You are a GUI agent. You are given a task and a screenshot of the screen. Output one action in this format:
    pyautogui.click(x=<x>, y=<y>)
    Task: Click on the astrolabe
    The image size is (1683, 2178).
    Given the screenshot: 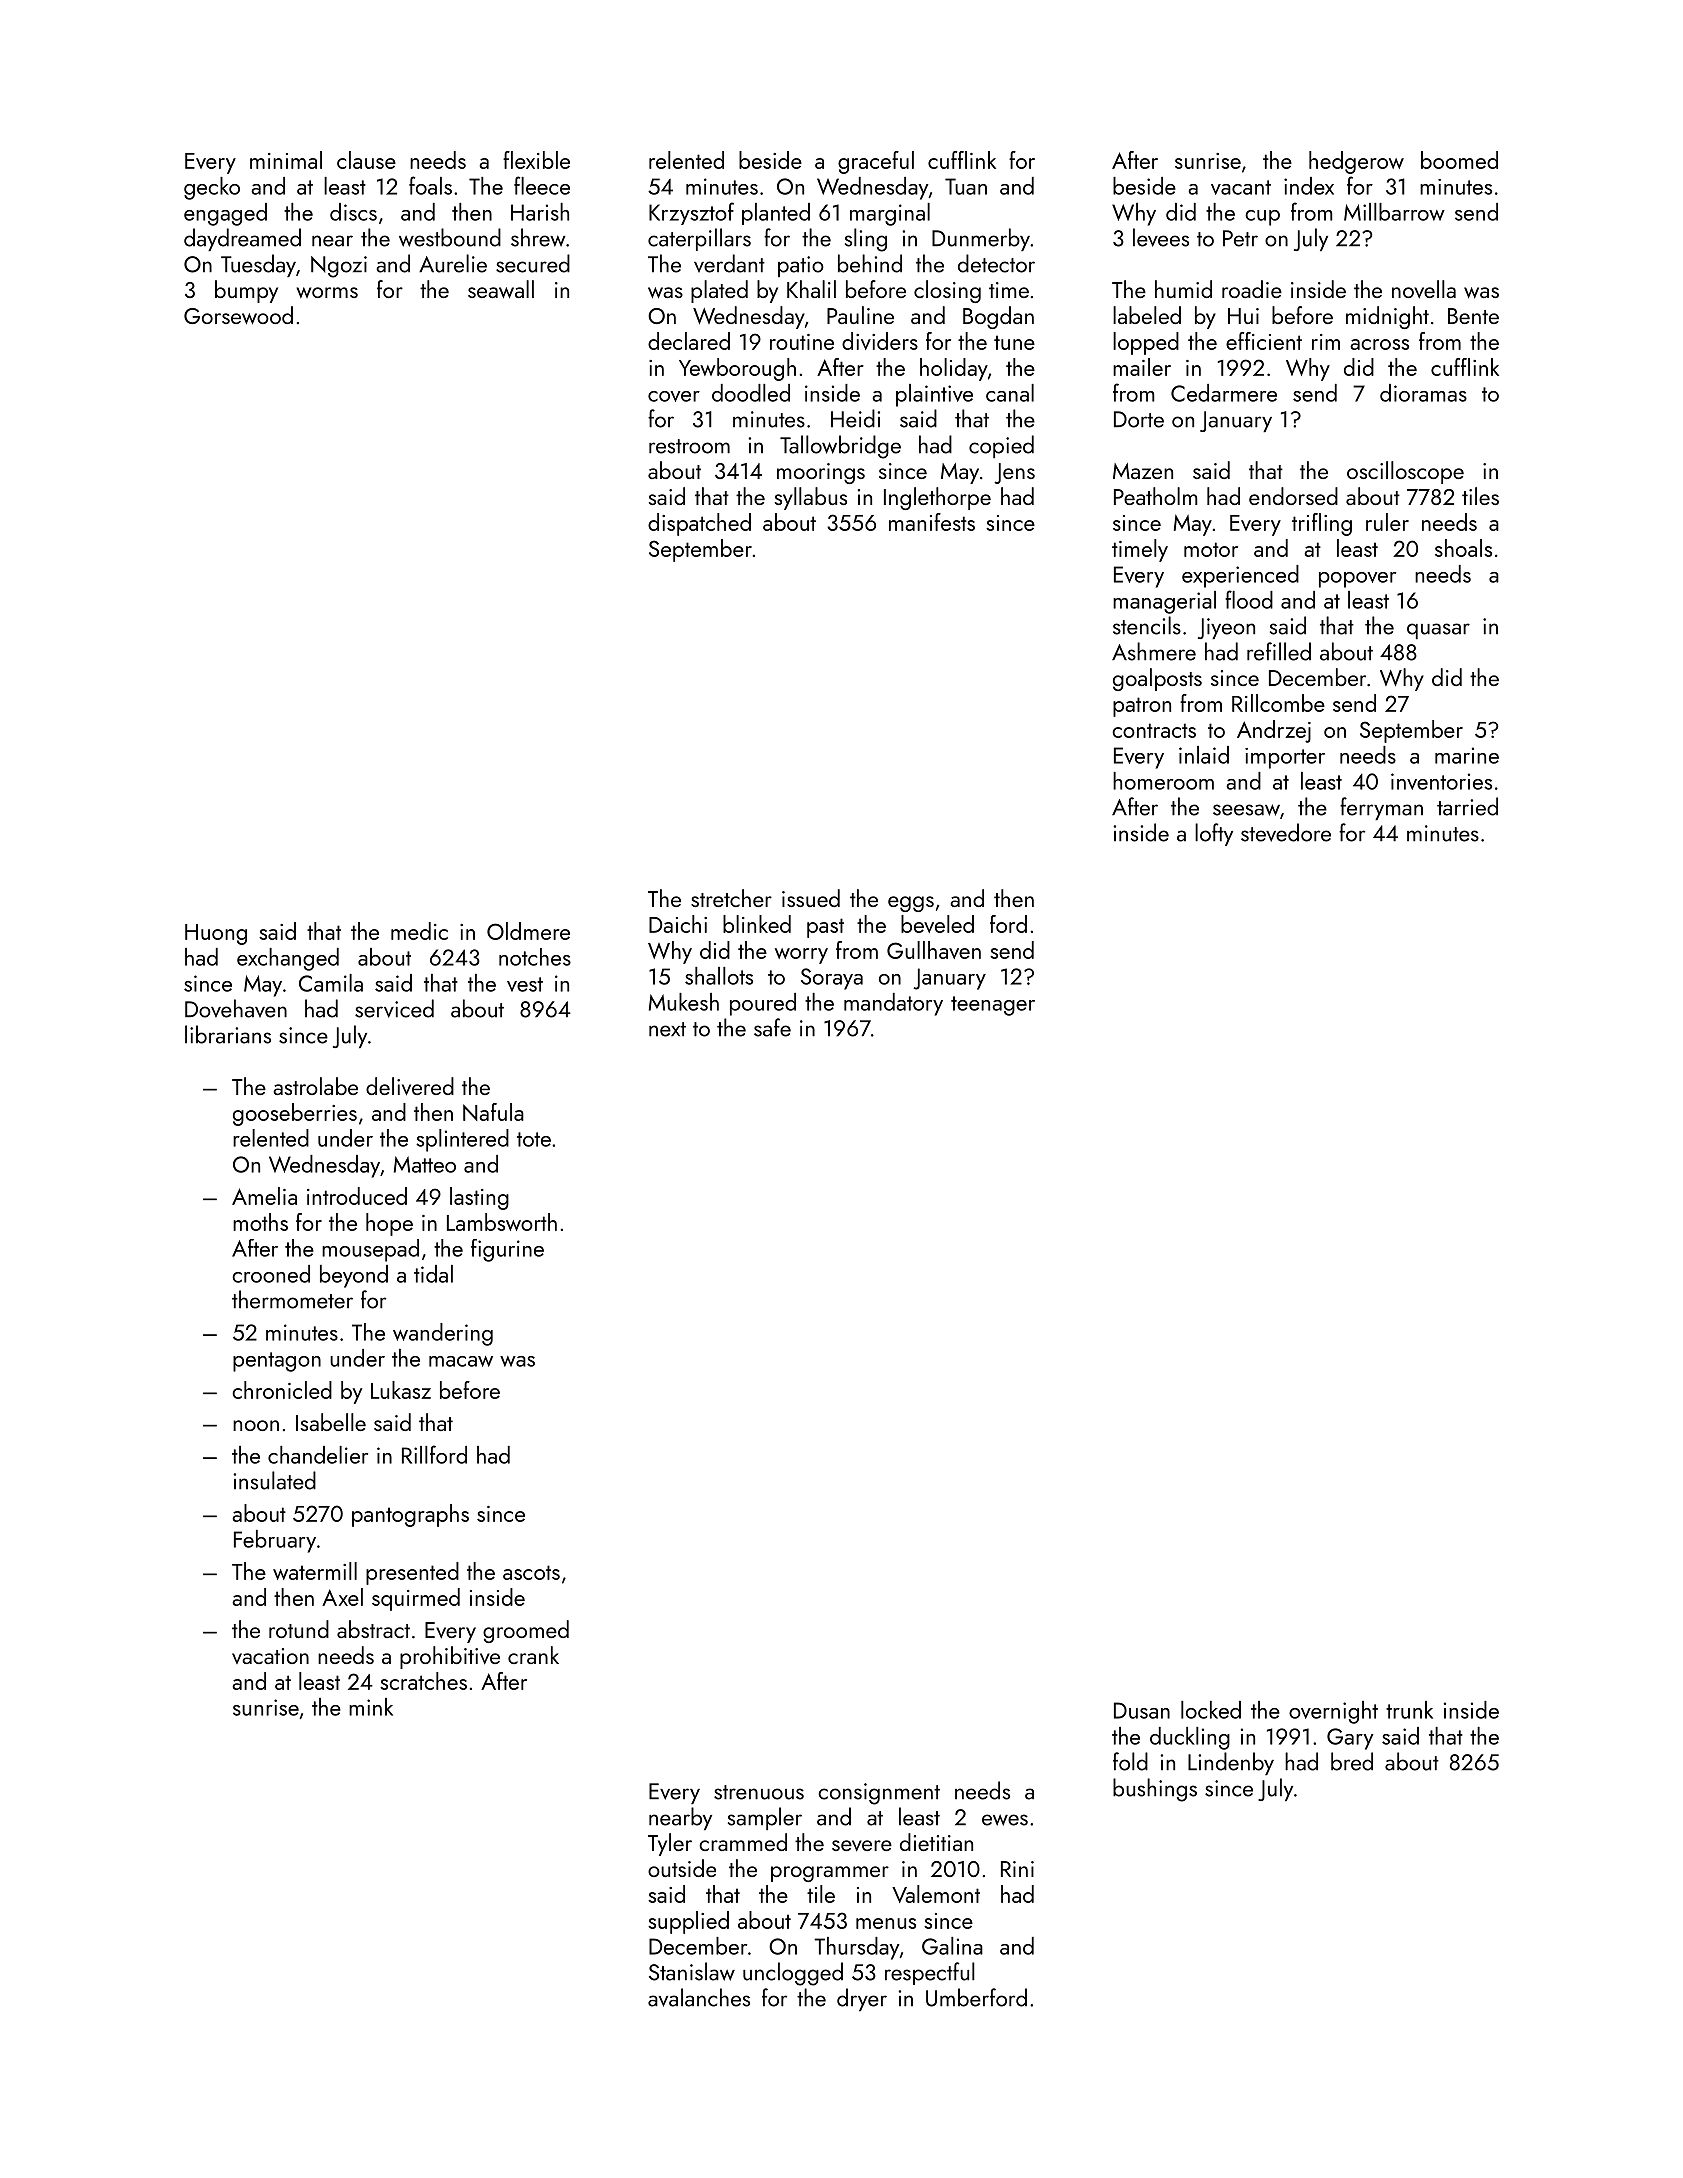 What is the action you would take?
    pyautogui.click(x=315, y=1086)
